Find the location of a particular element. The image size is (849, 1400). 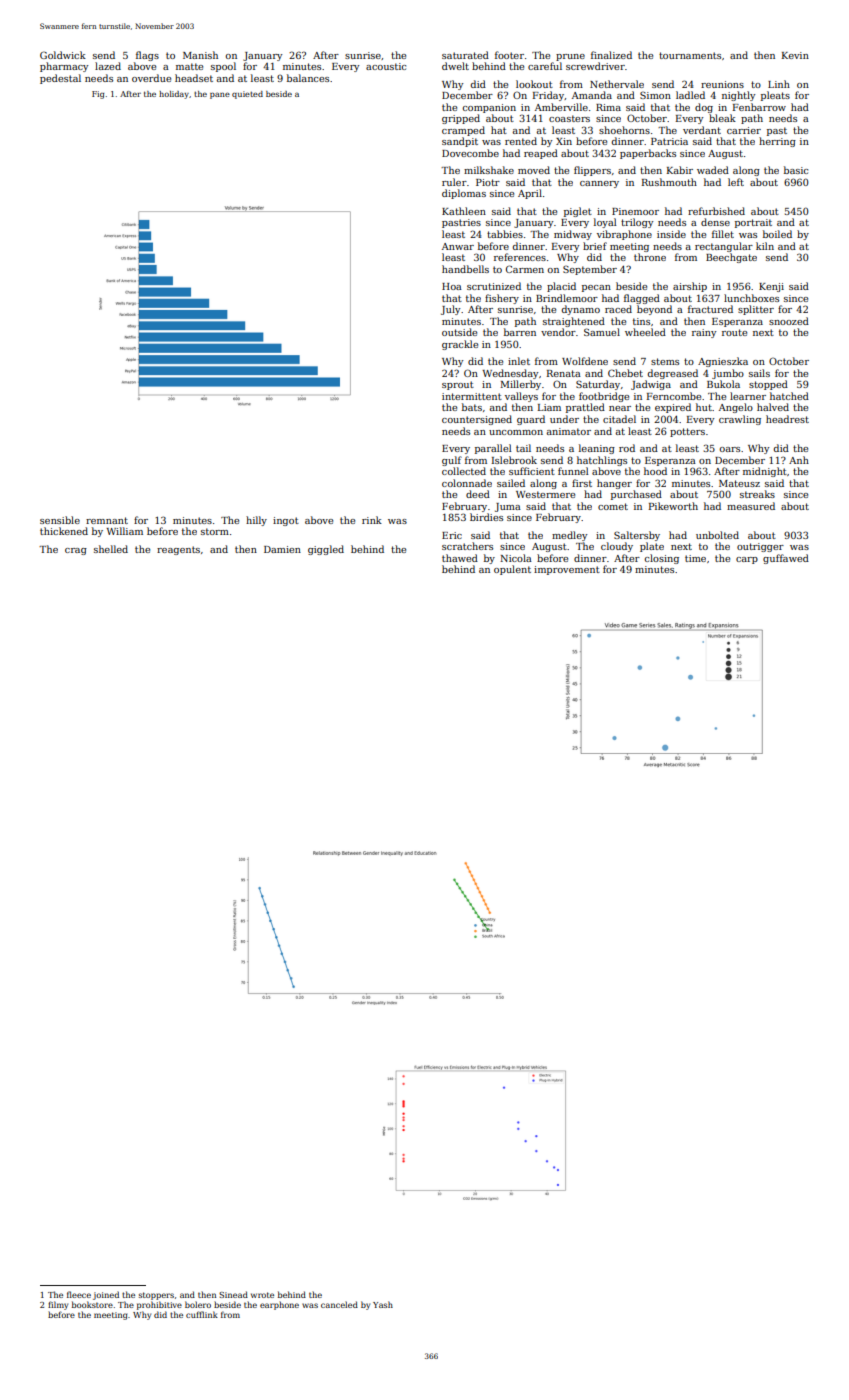

prohibitive is located at coordinates (159, 1305).
